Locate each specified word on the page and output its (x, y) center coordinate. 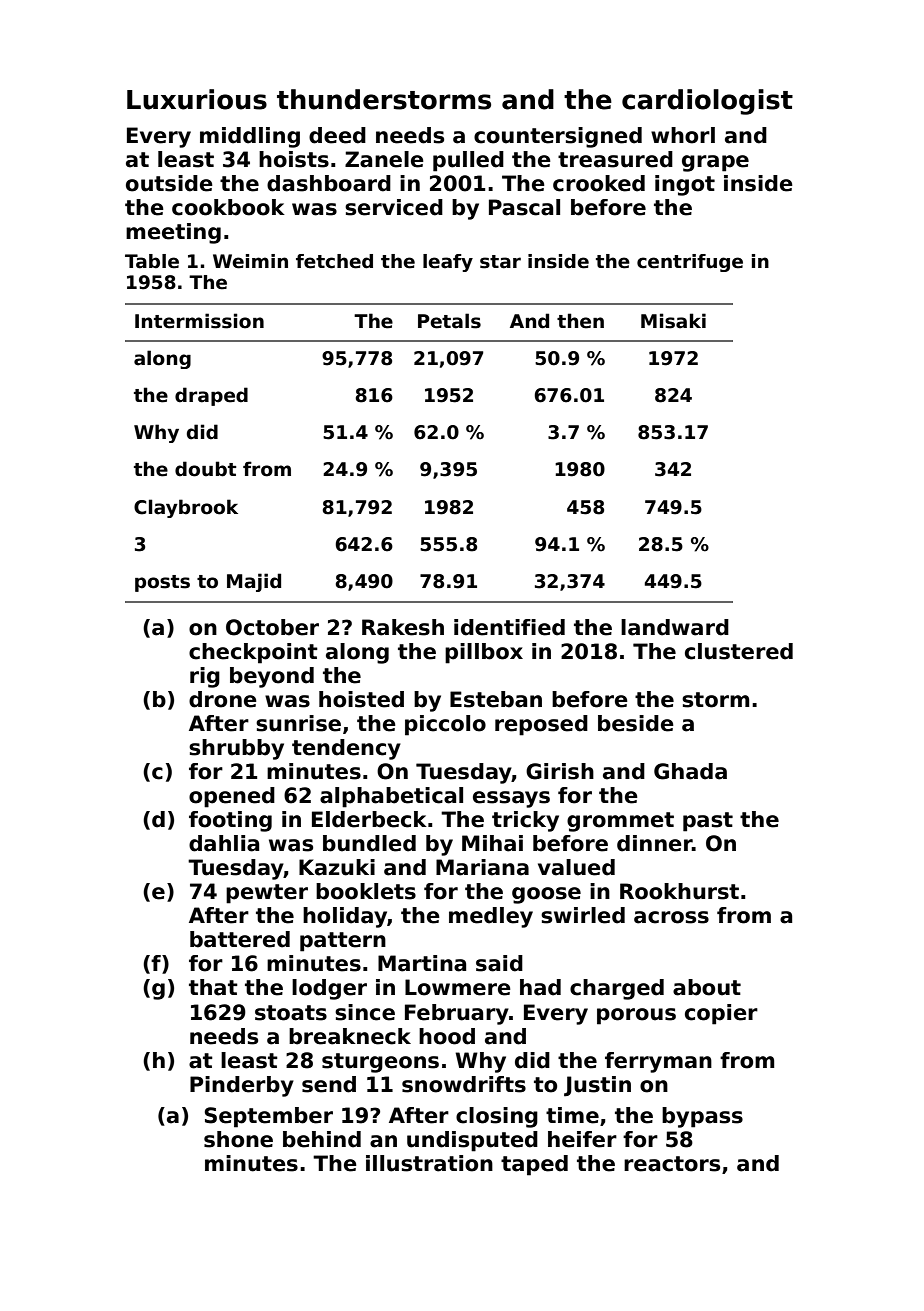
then (580, 321)
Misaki (673, 321)
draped (211, 396)
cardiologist (707, 102)
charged (617, 989)
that (213, 987)
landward (675, 627)
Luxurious (197, 99)
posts (162, 583)
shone (238, 1139)
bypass (702, 1117)
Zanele (384, 159)
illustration (429, 1163)
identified (509, 627)
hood (447, 1036)
